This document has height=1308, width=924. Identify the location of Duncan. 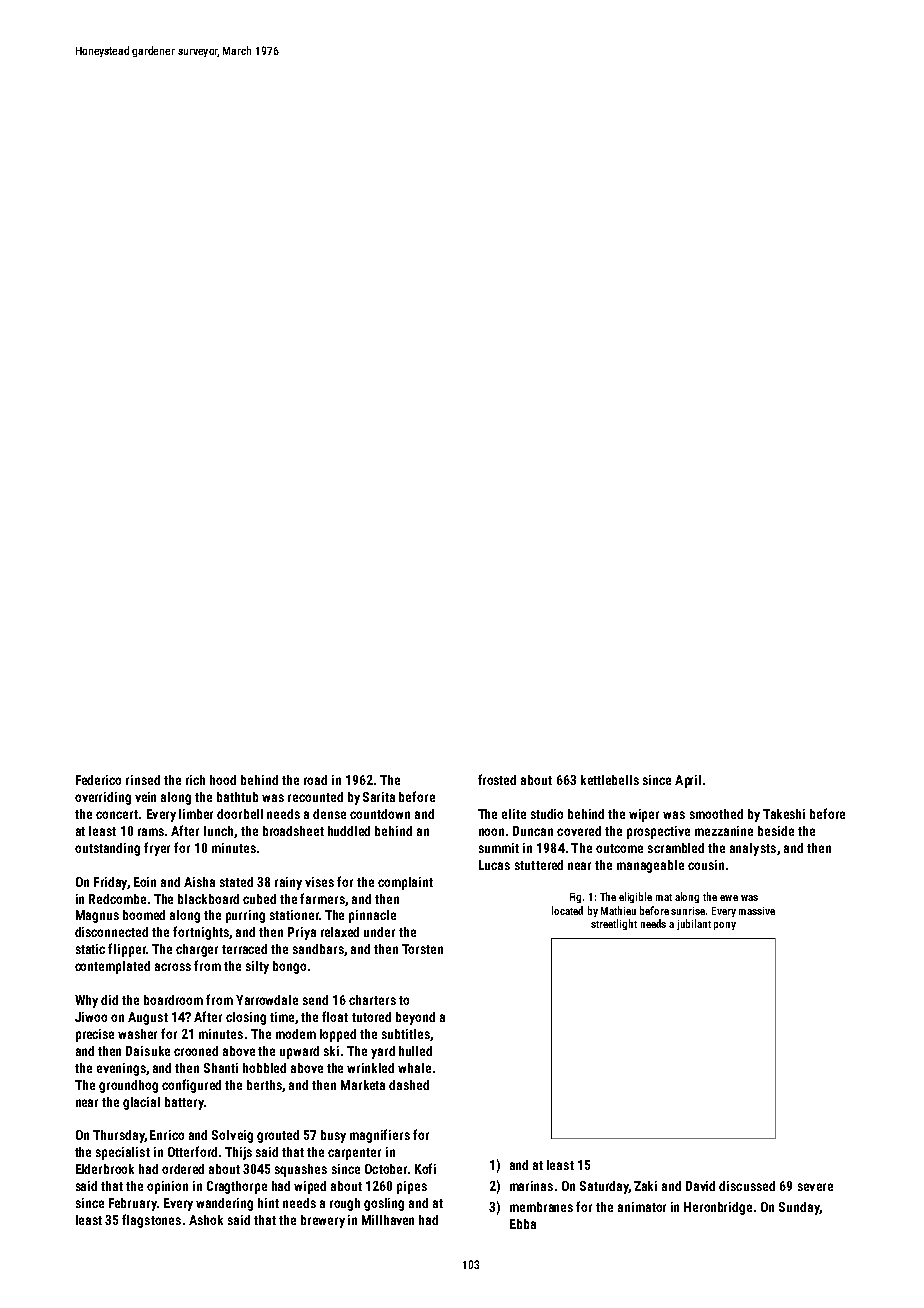
(533, 831).
